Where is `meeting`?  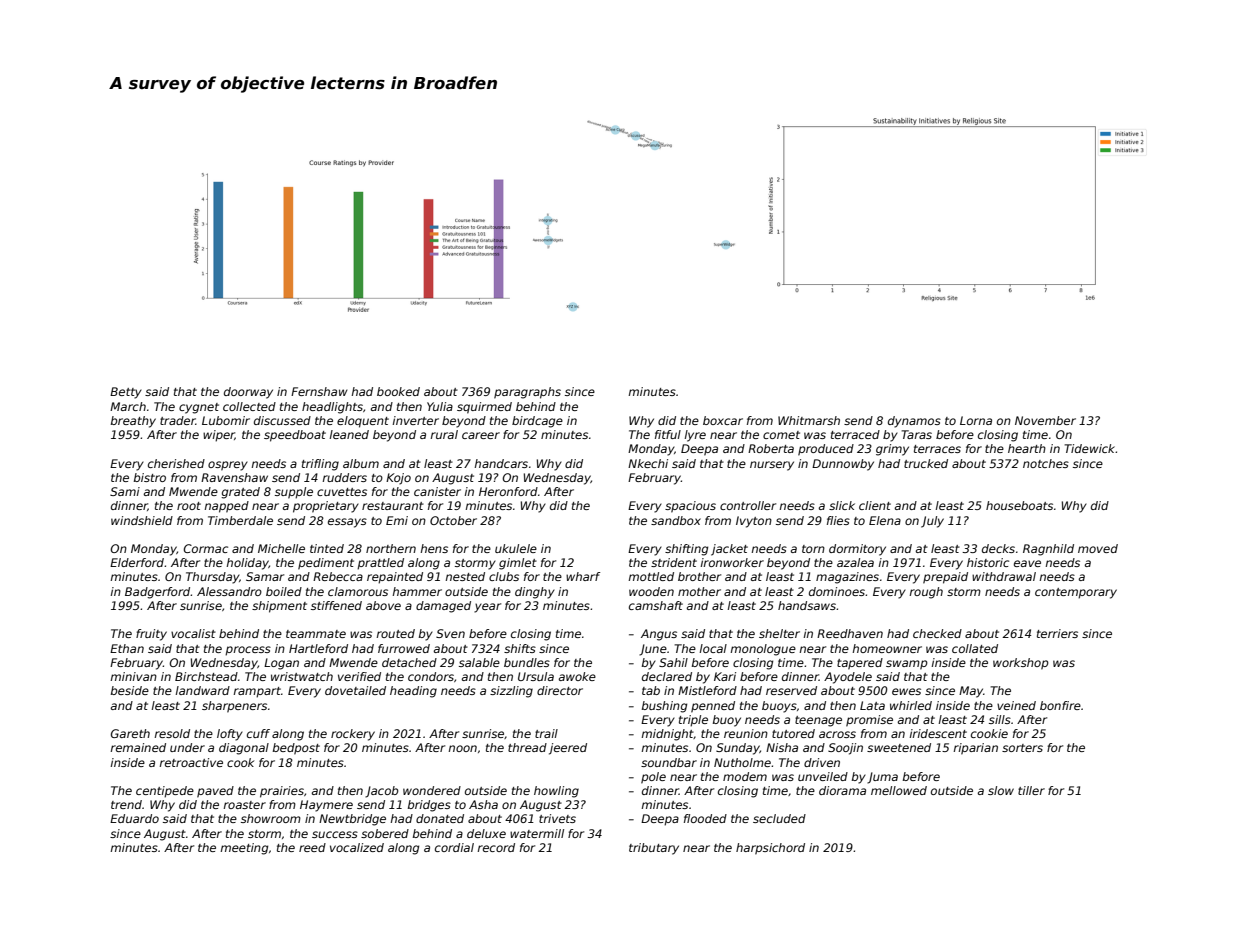
meeting is located at coordinates (244, 849).
